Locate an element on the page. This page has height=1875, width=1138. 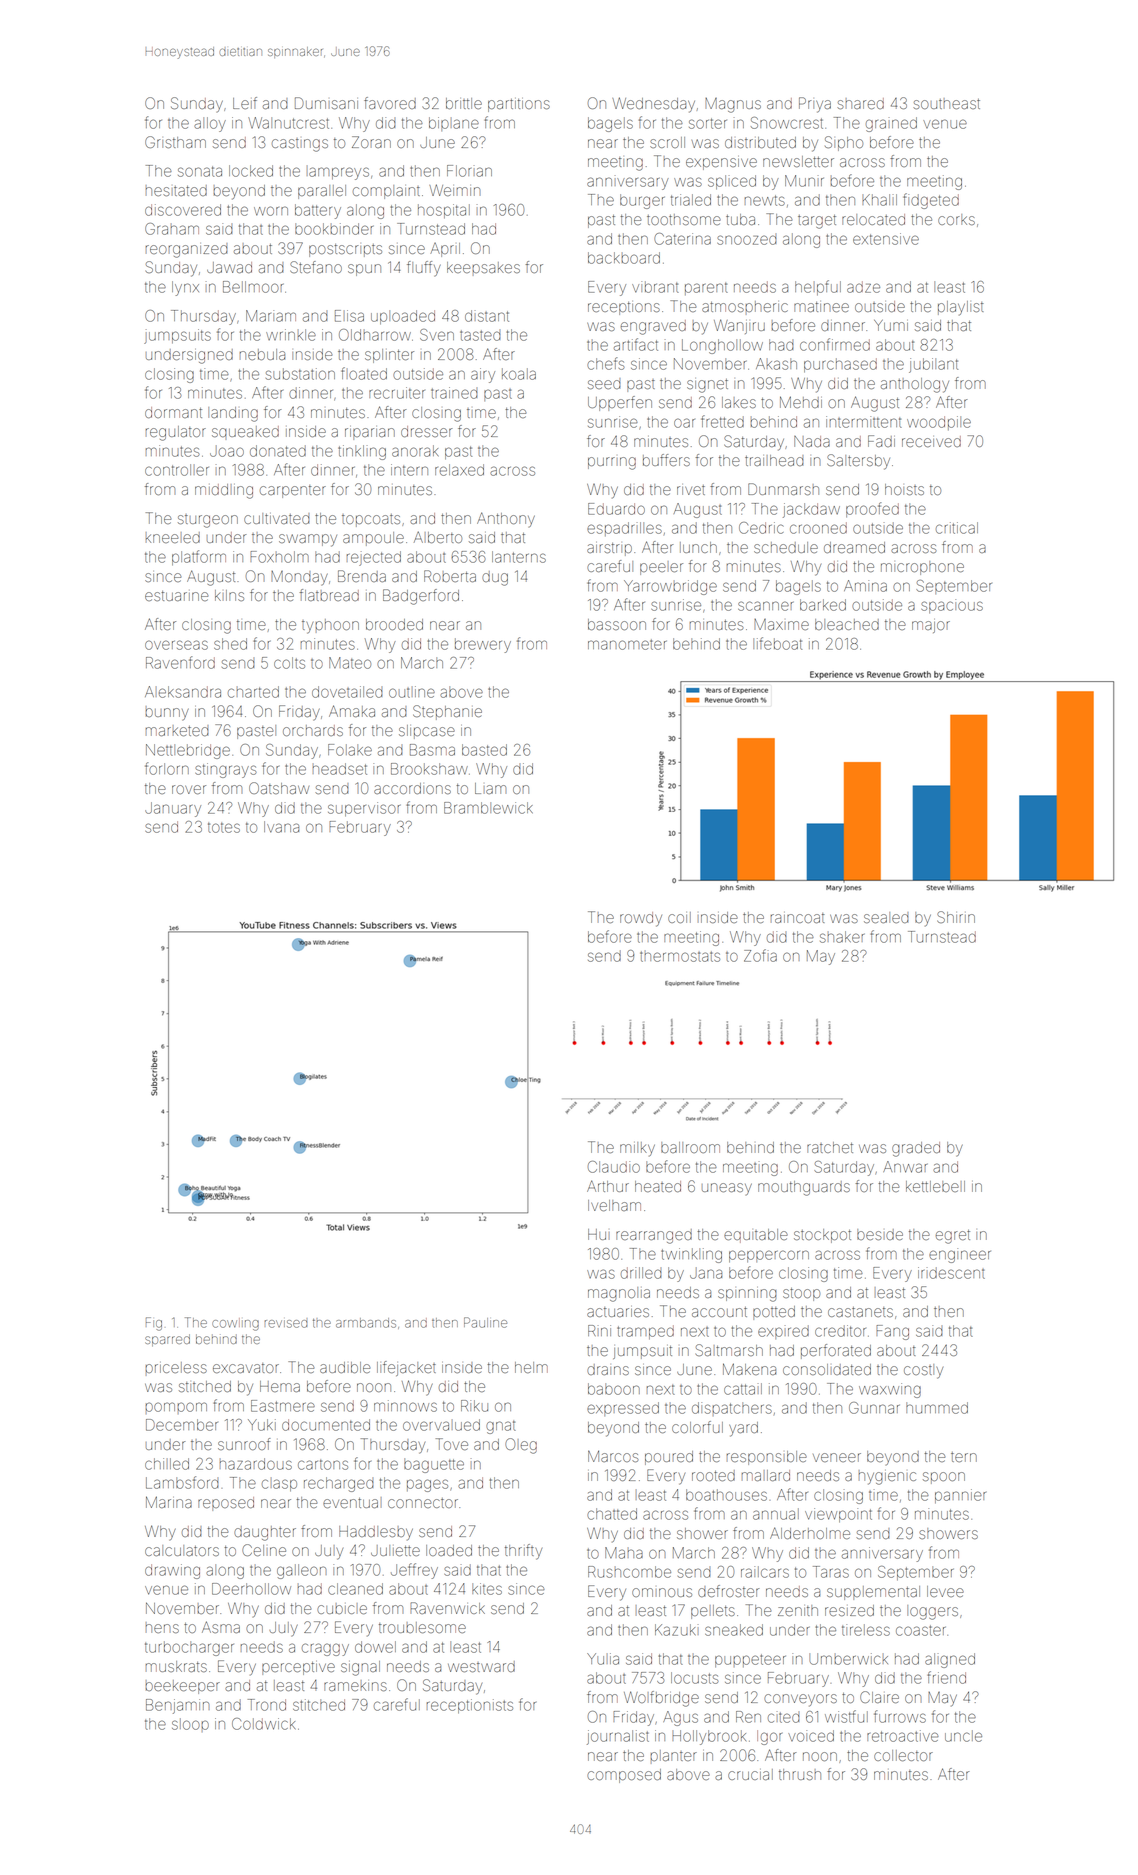
helm is located at coordinates (531, 1367).
